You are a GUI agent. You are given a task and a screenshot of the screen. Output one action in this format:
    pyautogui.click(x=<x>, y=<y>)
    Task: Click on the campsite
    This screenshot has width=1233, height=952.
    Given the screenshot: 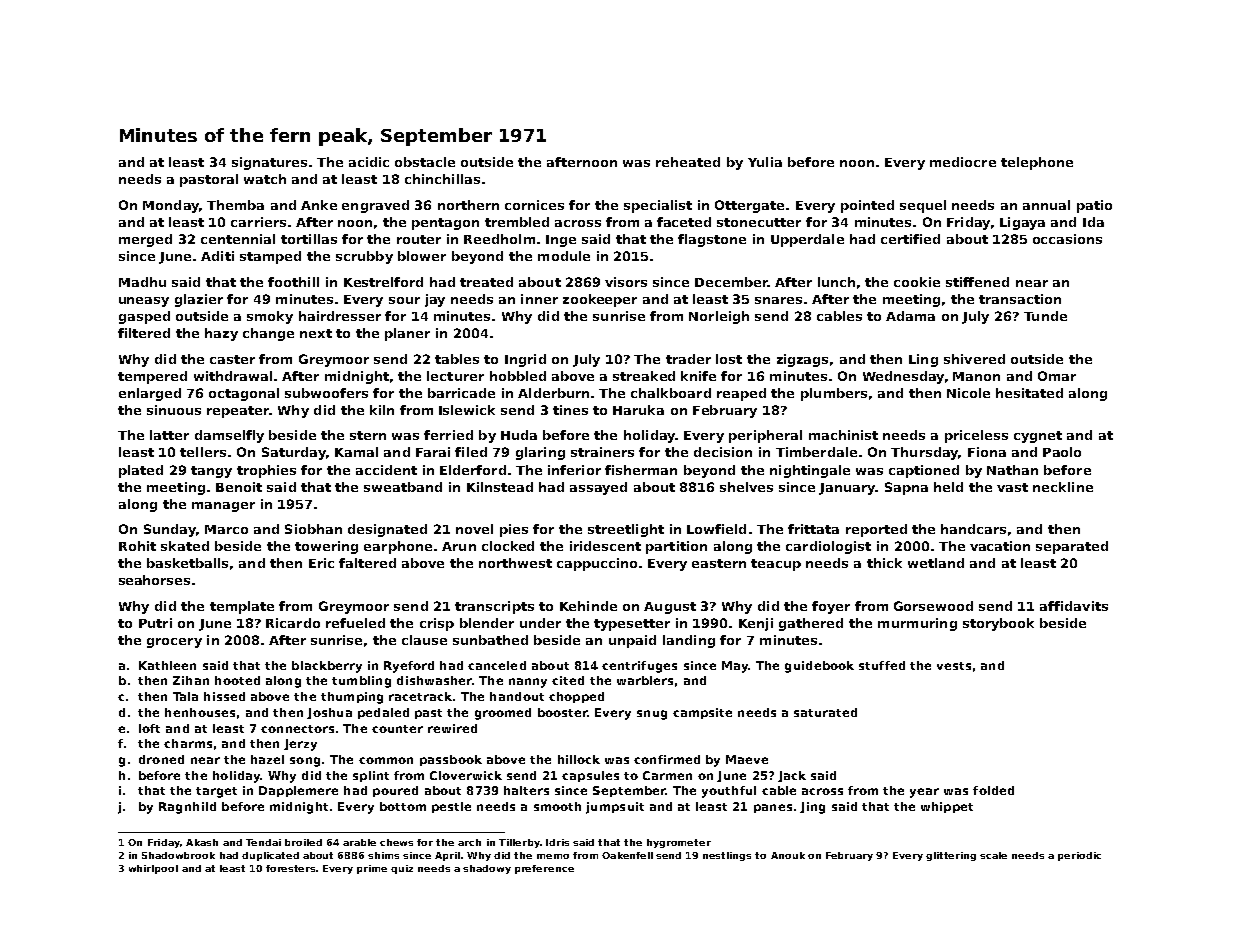 What is the action you would take?
    pyautogui.click(x=702, y=713)
